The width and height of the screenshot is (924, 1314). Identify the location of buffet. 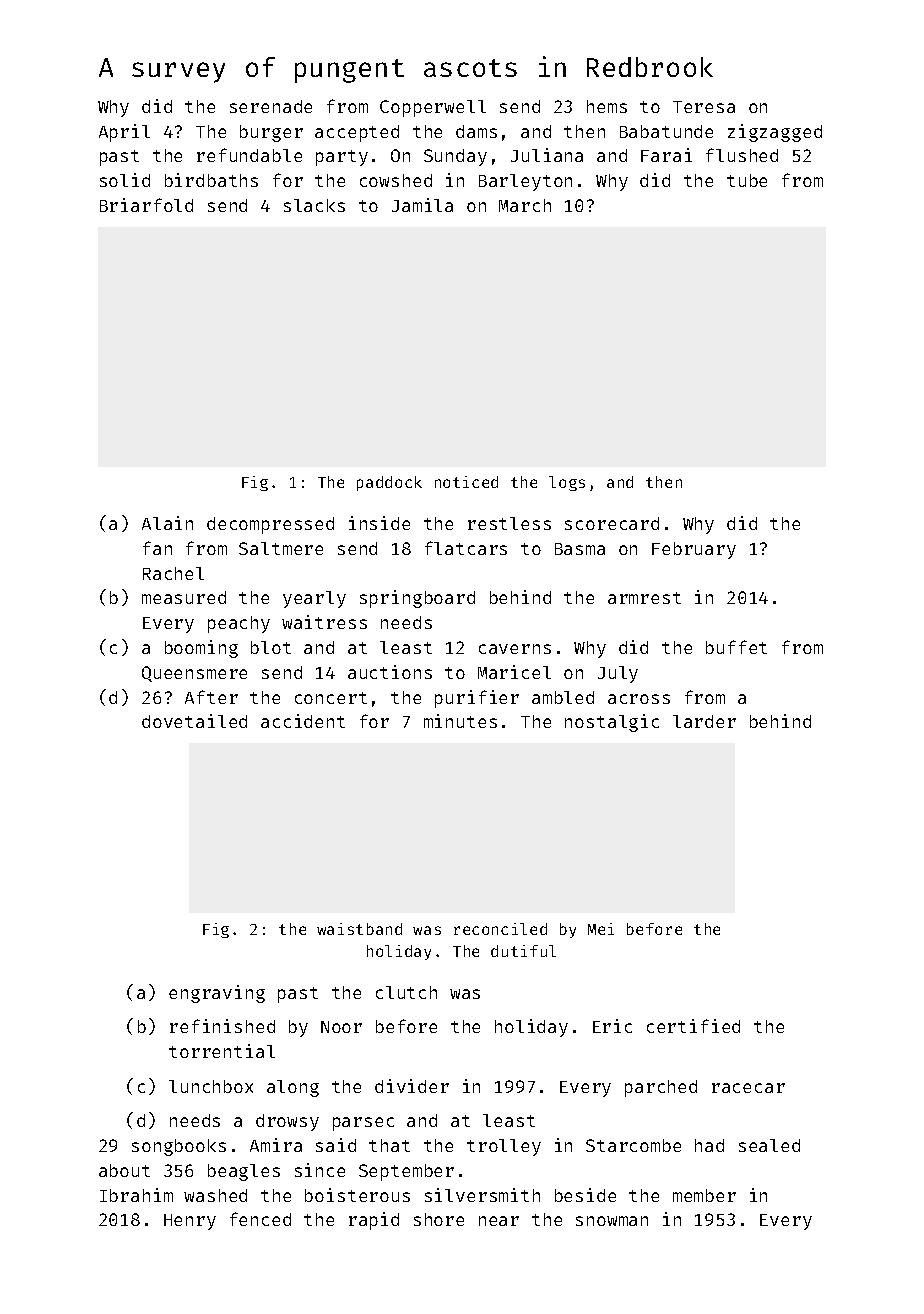
(736, 647).
